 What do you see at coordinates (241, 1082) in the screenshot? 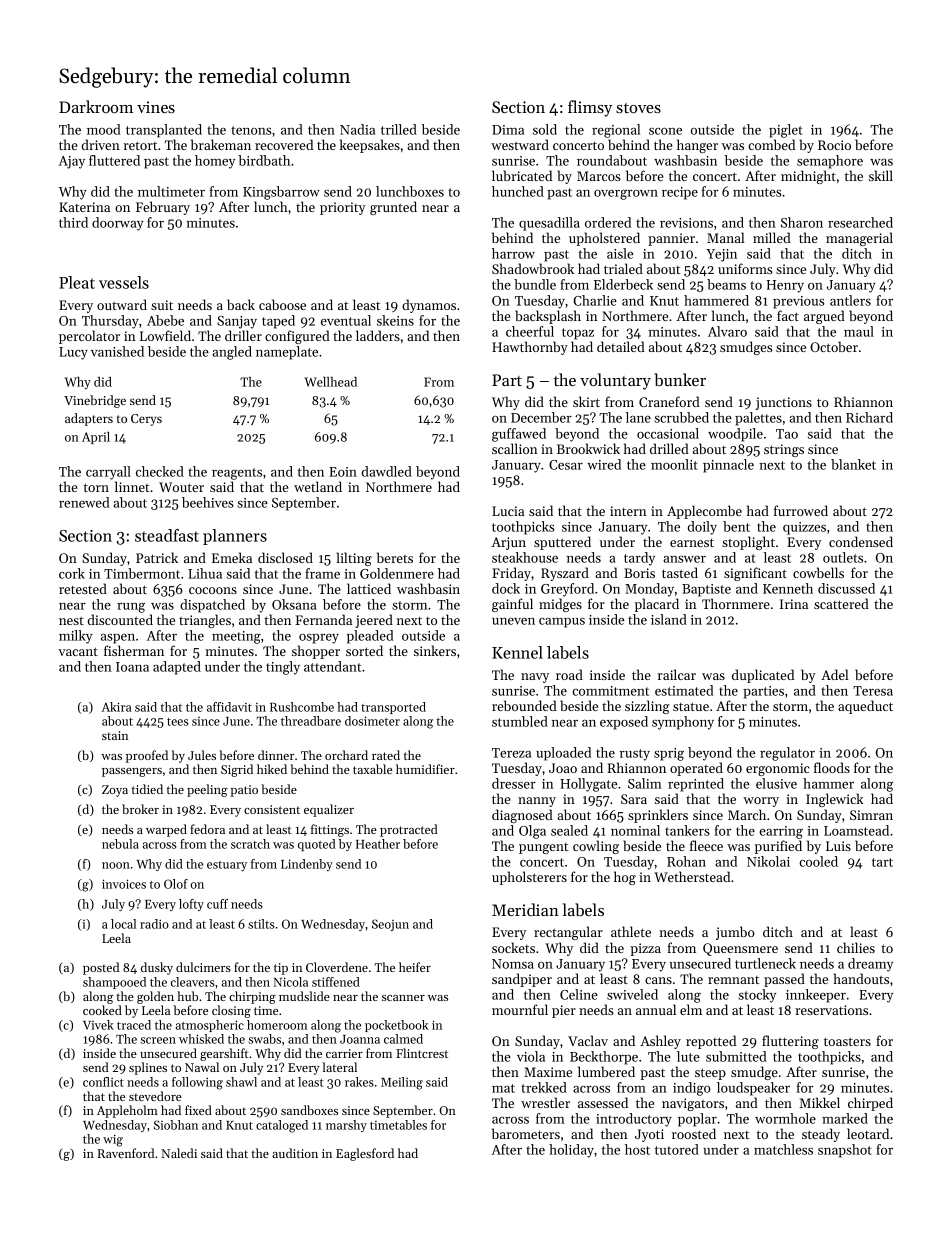
I see `shawl` at bounding box center [241, 1082].
